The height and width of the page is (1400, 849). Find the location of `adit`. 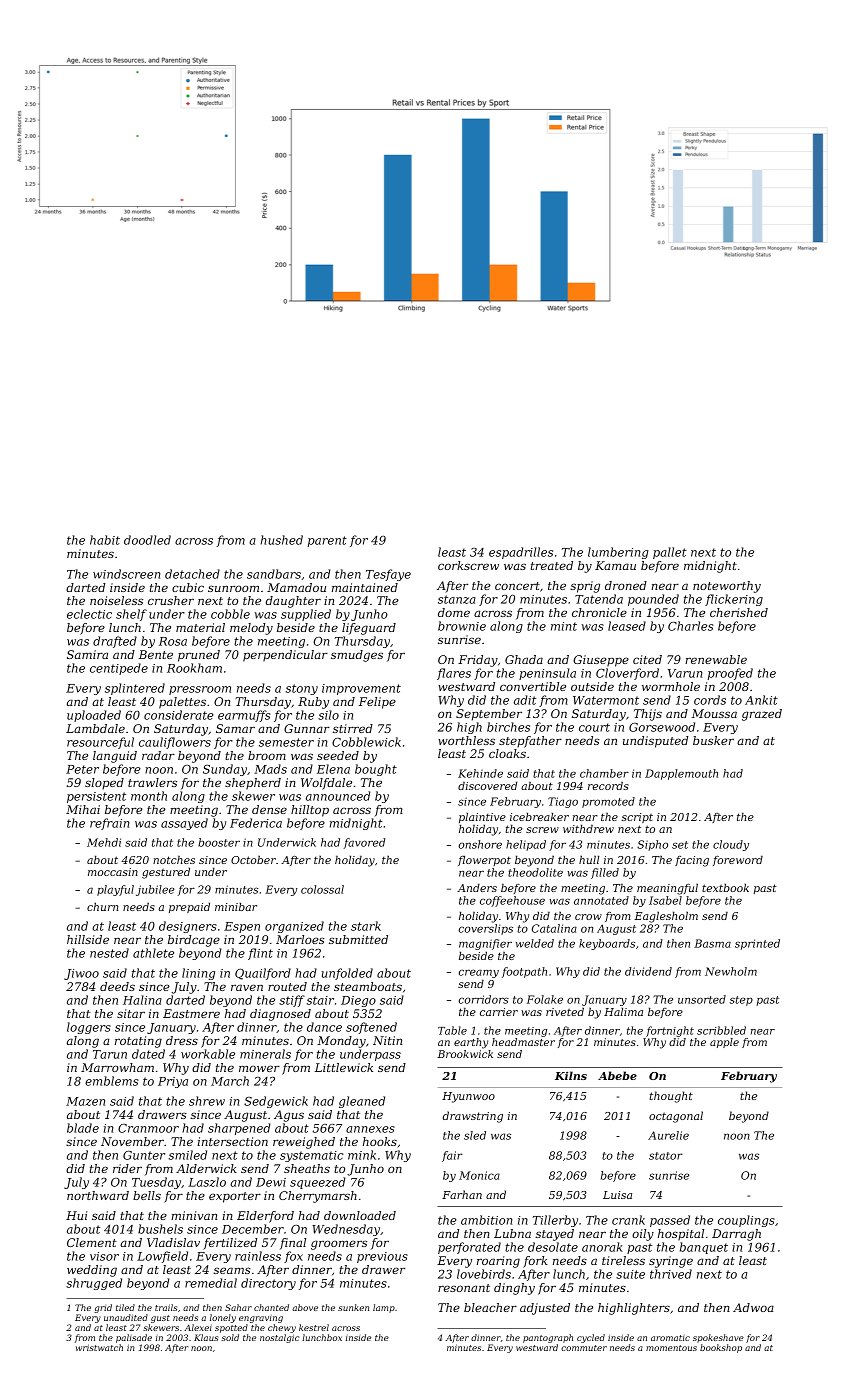

adit is located at coordinates (525, 700).
